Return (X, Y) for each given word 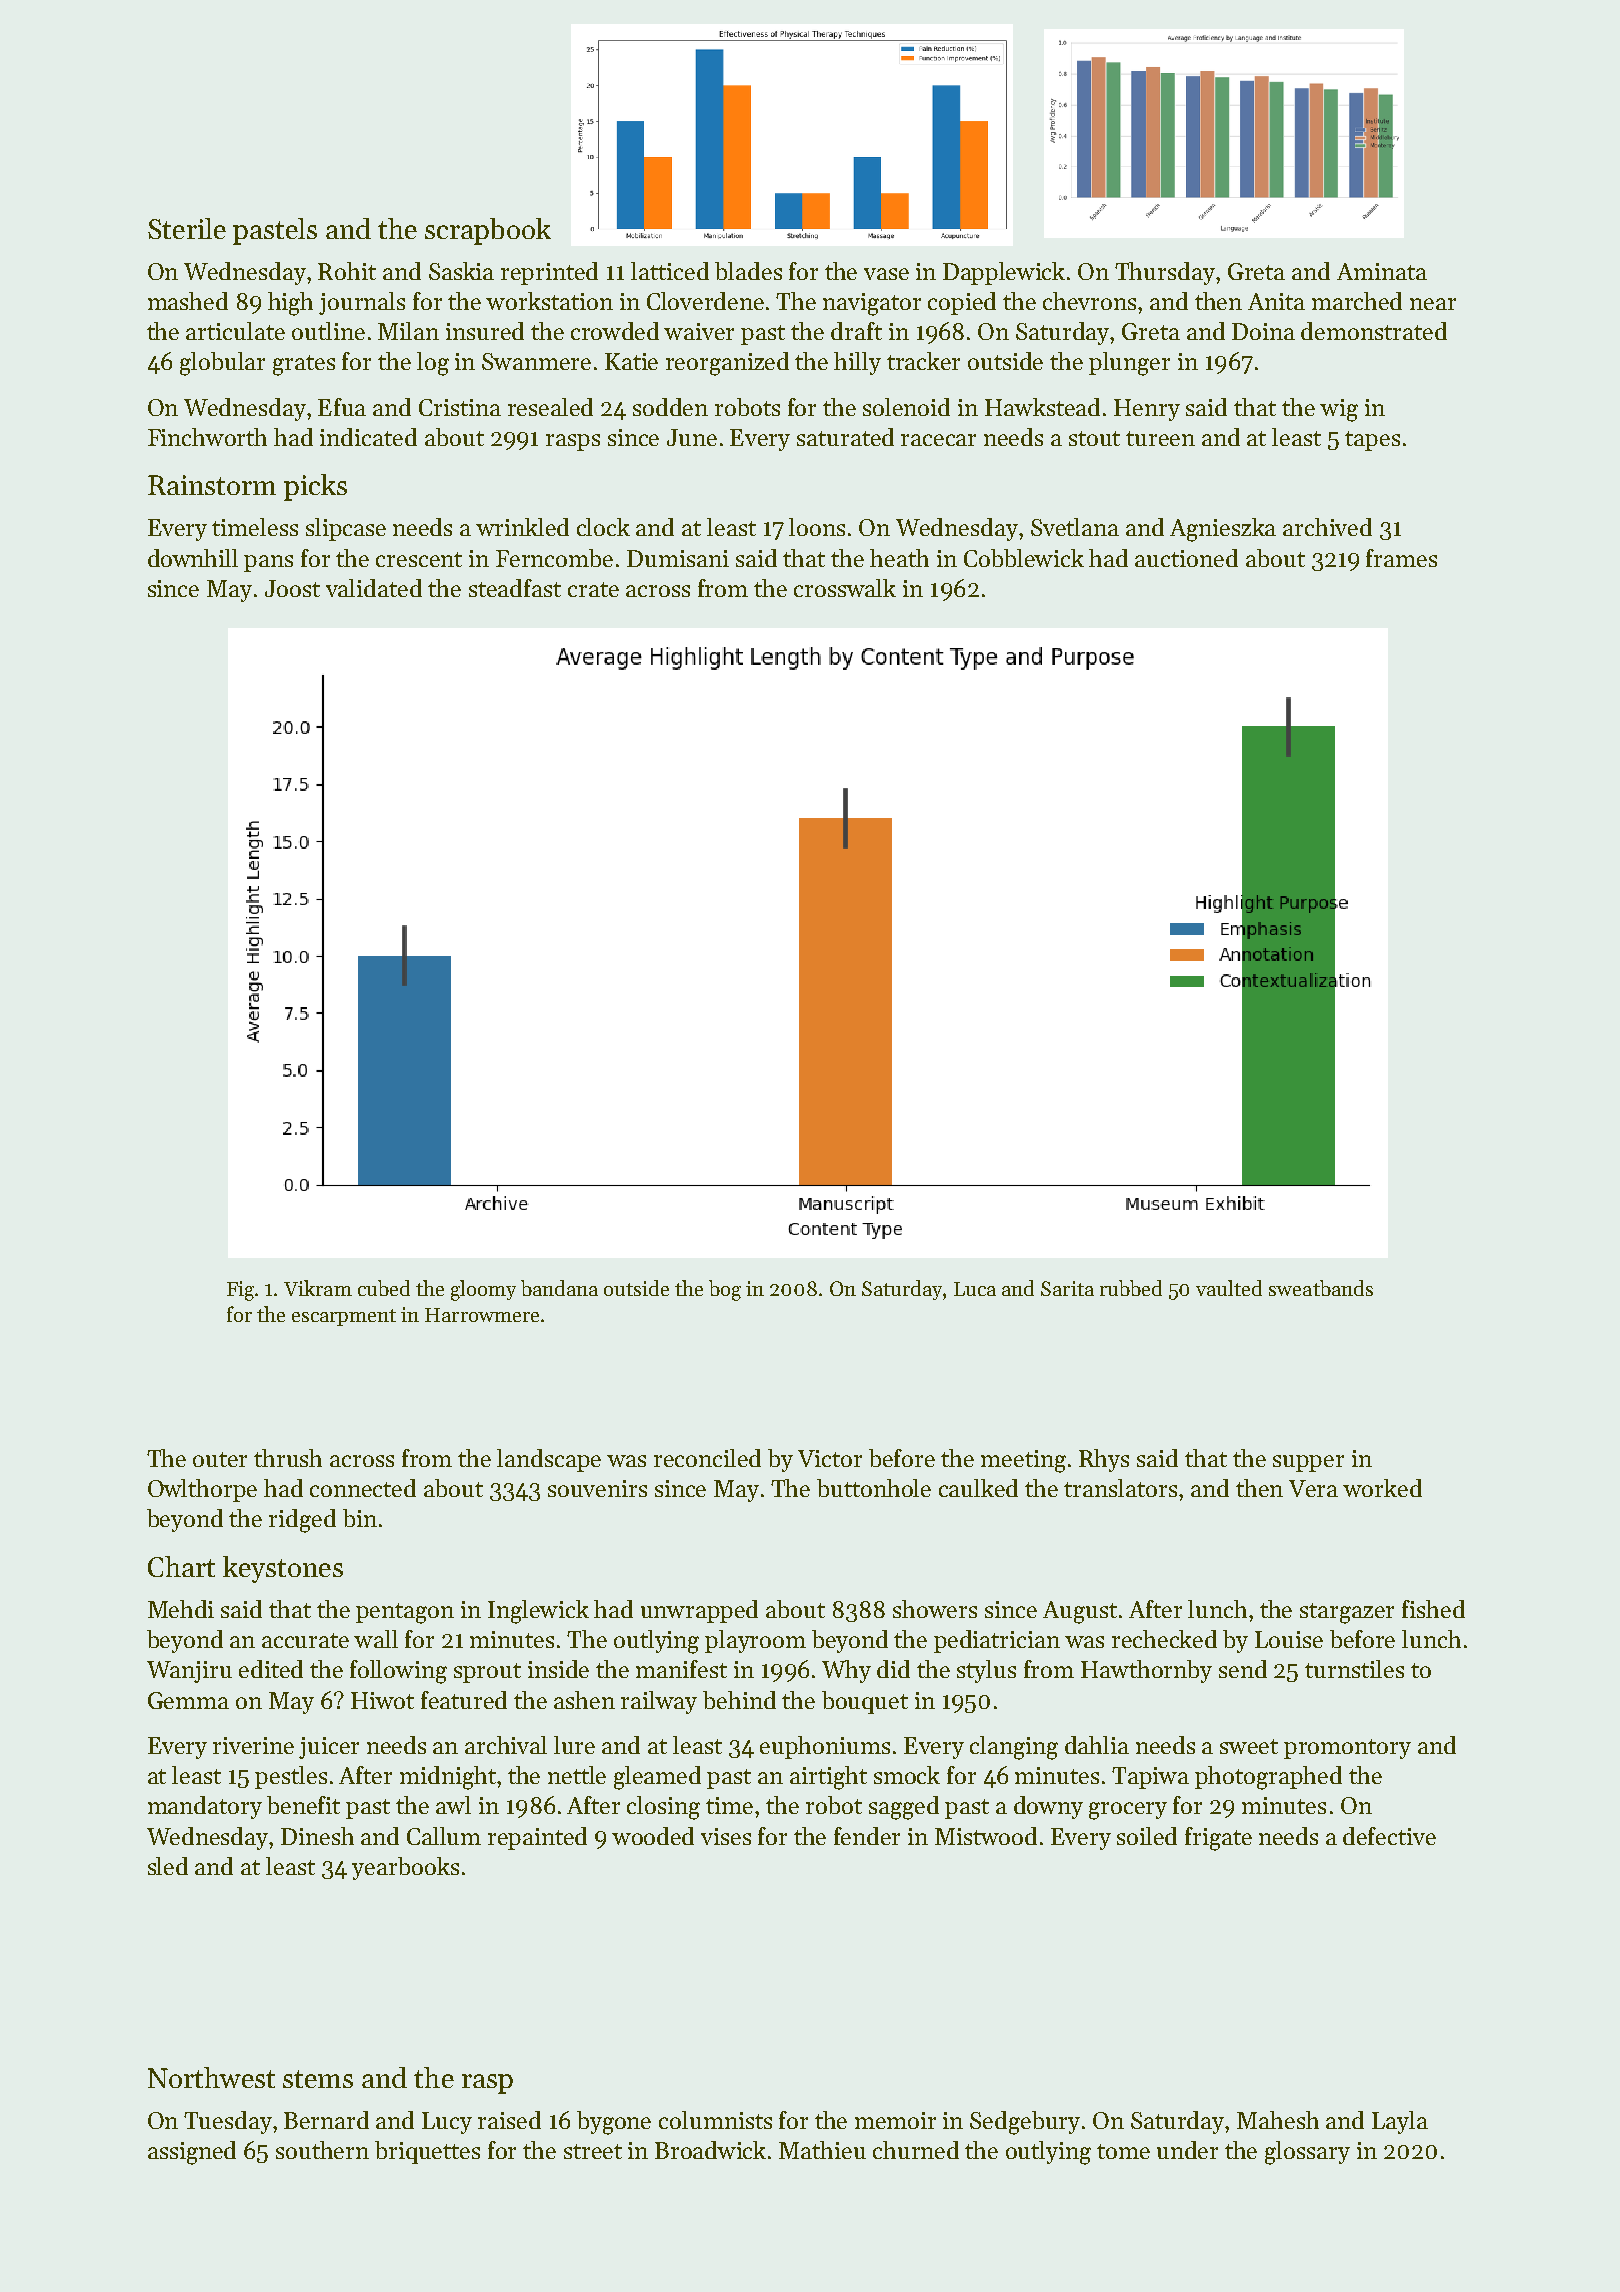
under (1187, 2150)
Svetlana (1075, 527)
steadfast (515, 588)
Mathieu (822, 2150)
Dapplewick (1004, 273)
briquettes (427, 2152)
